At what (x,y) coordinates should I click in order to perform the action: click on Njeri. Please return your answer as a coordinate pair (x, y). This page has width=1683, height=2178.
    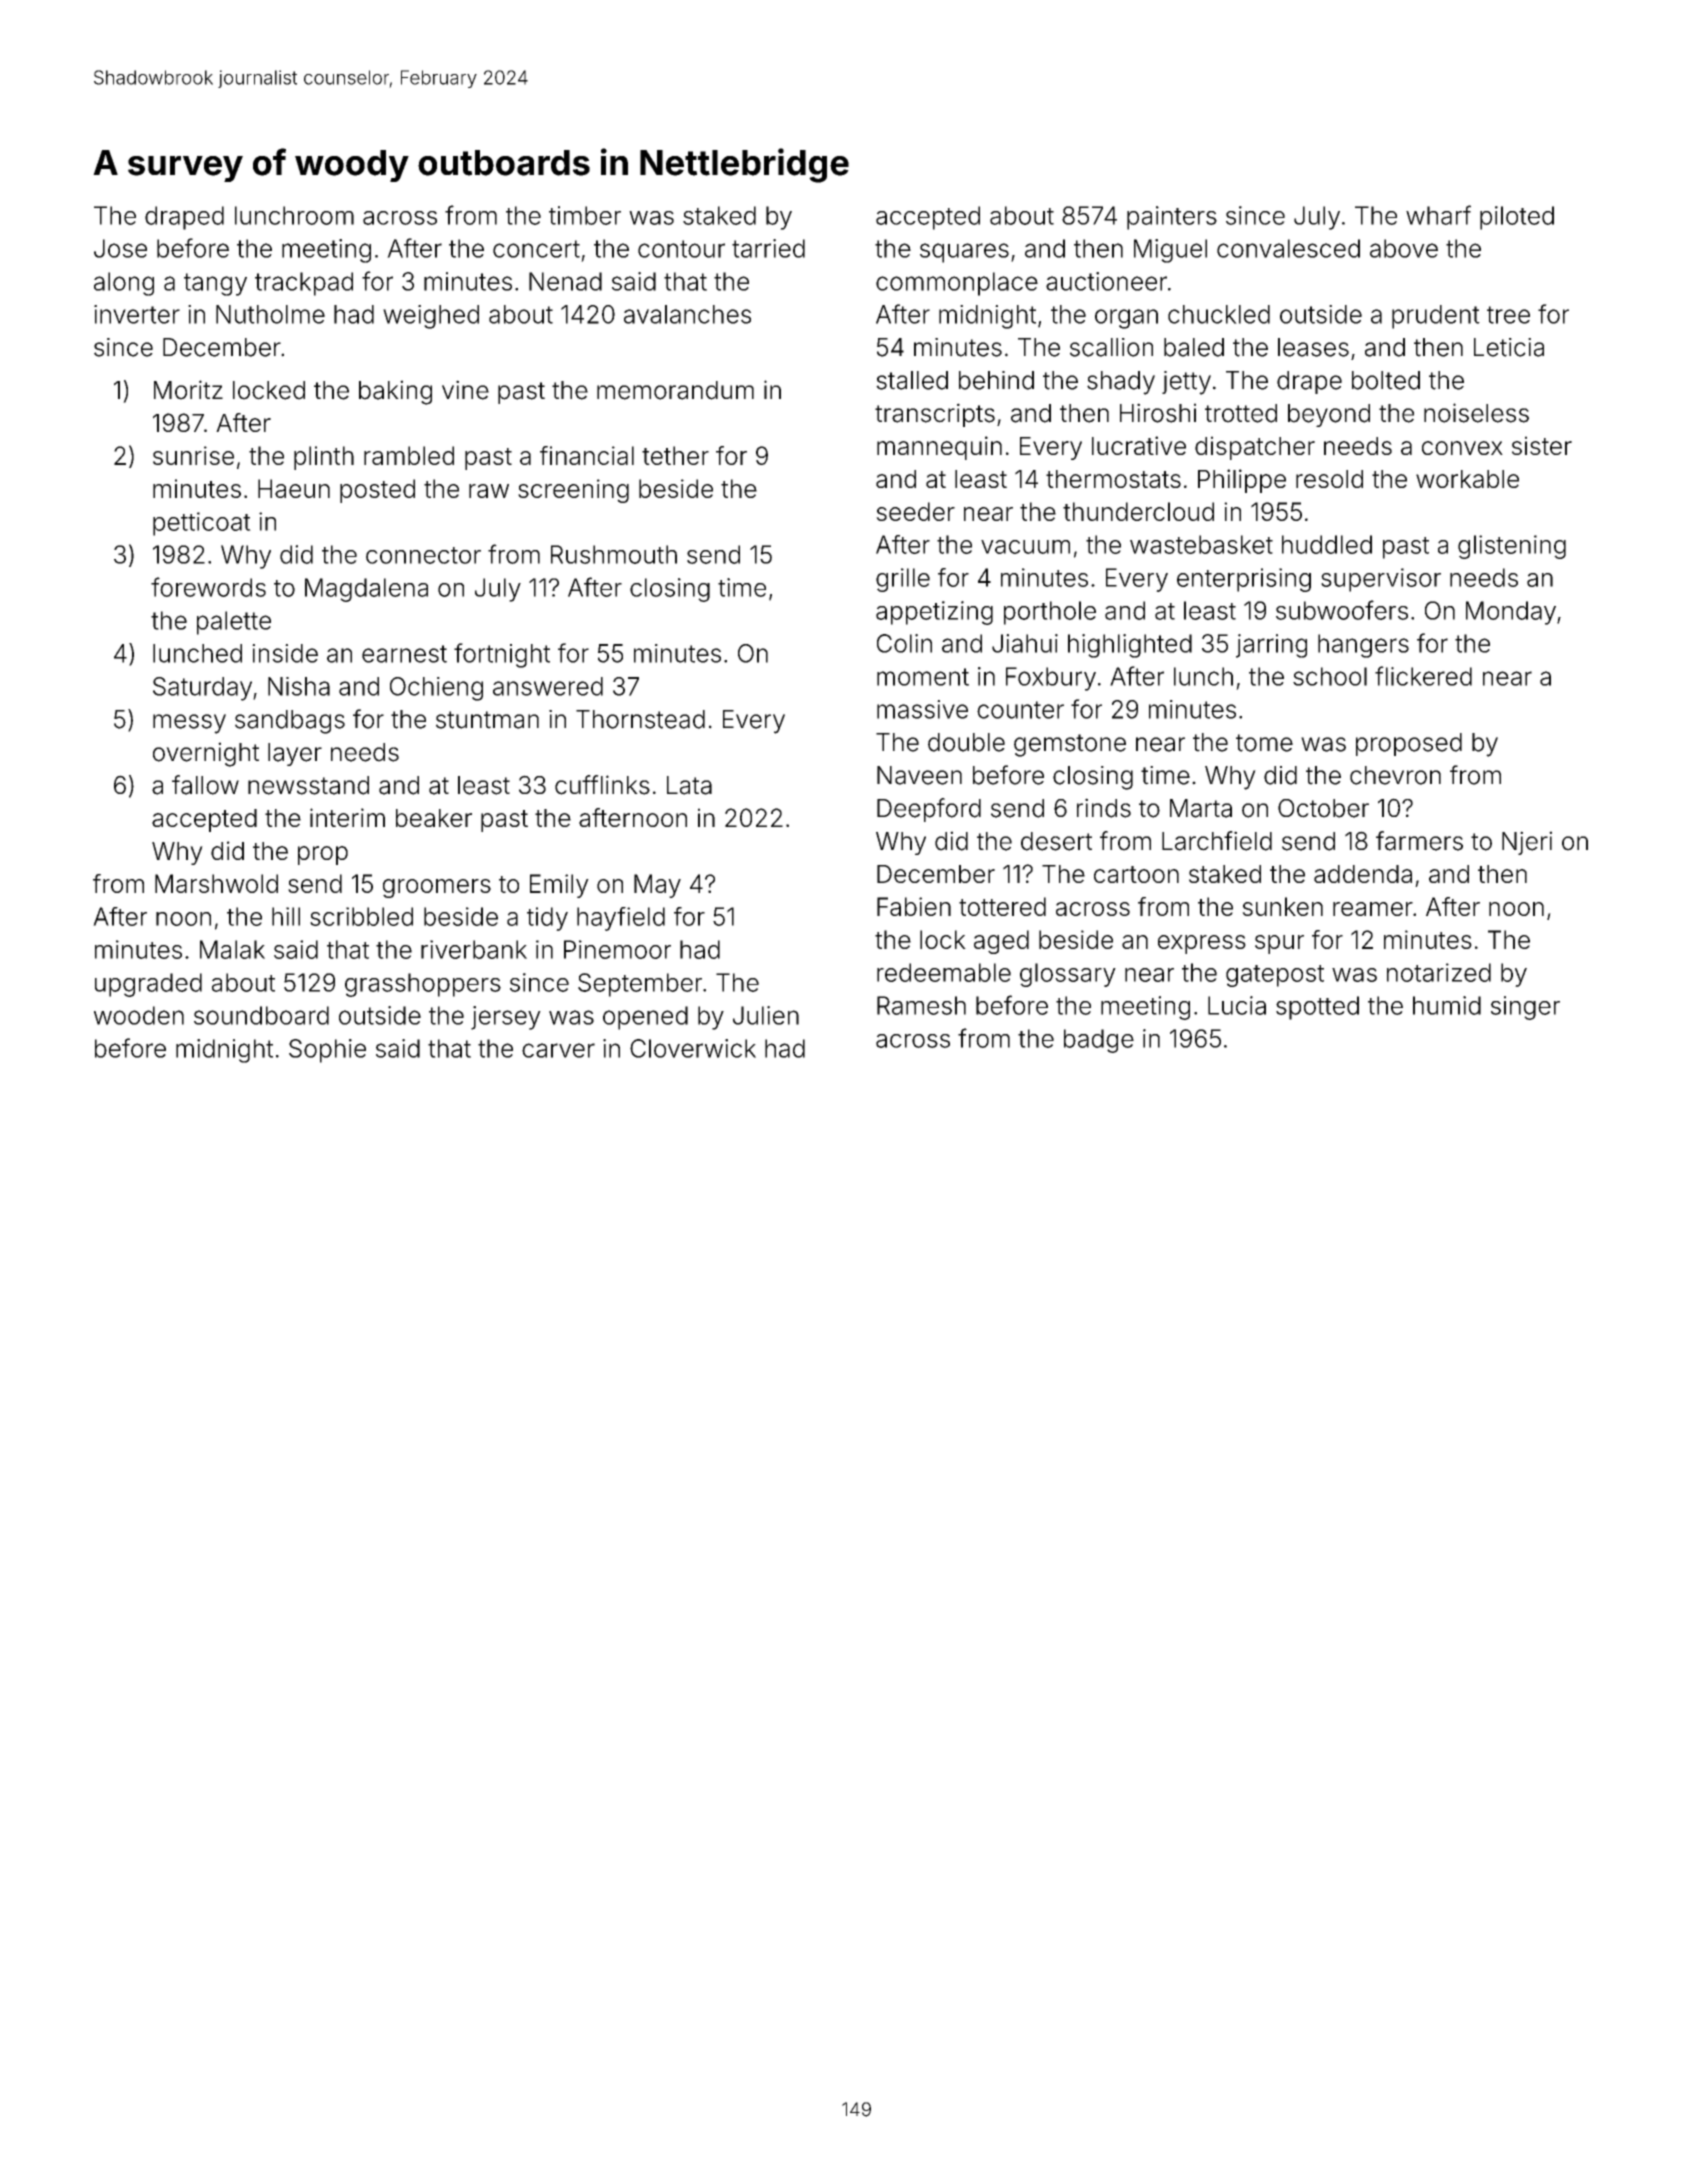
    Looking at the image, I should click on (1527, 843).
